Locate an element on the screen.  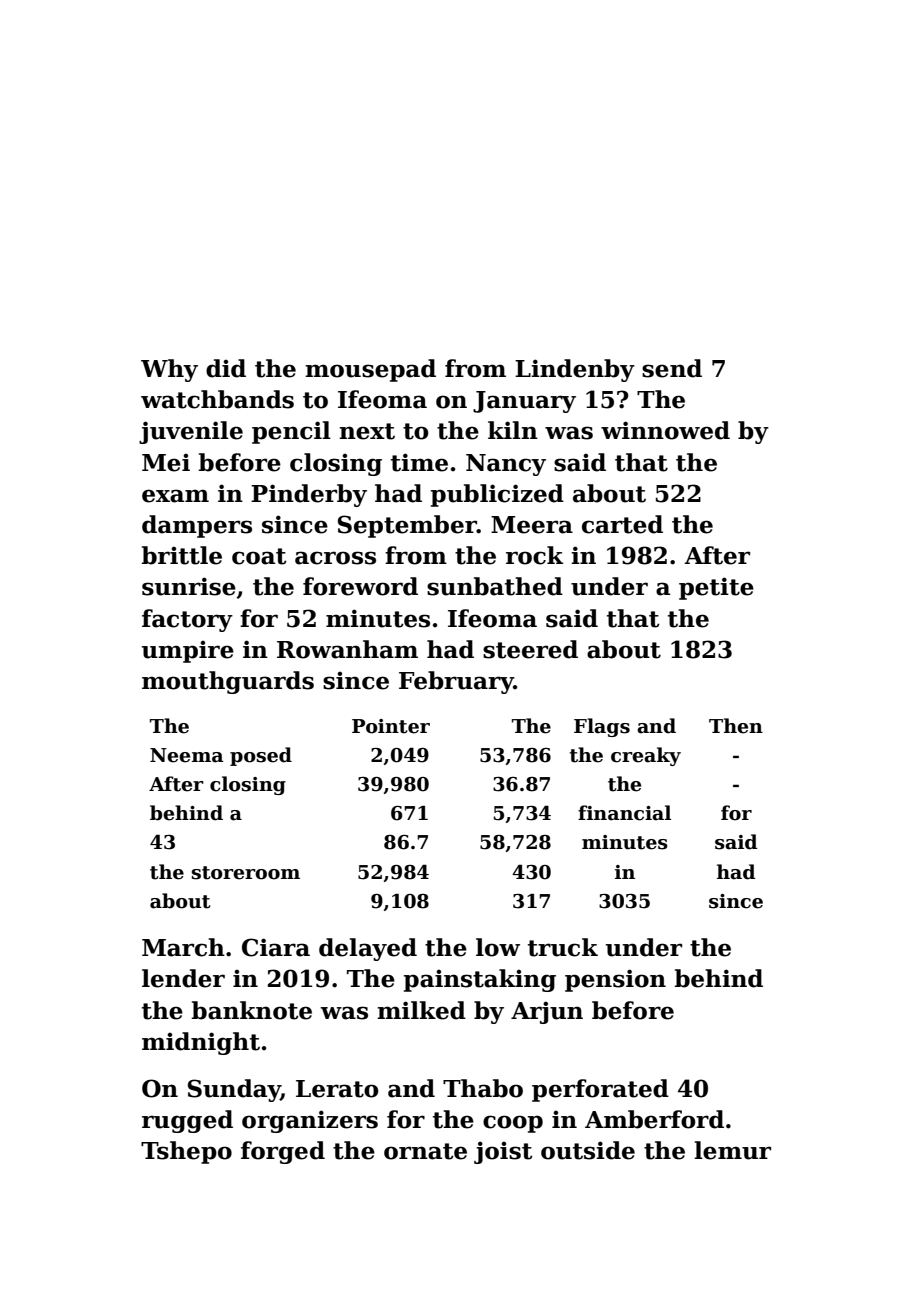
February is located at coordinates (456, 682).
